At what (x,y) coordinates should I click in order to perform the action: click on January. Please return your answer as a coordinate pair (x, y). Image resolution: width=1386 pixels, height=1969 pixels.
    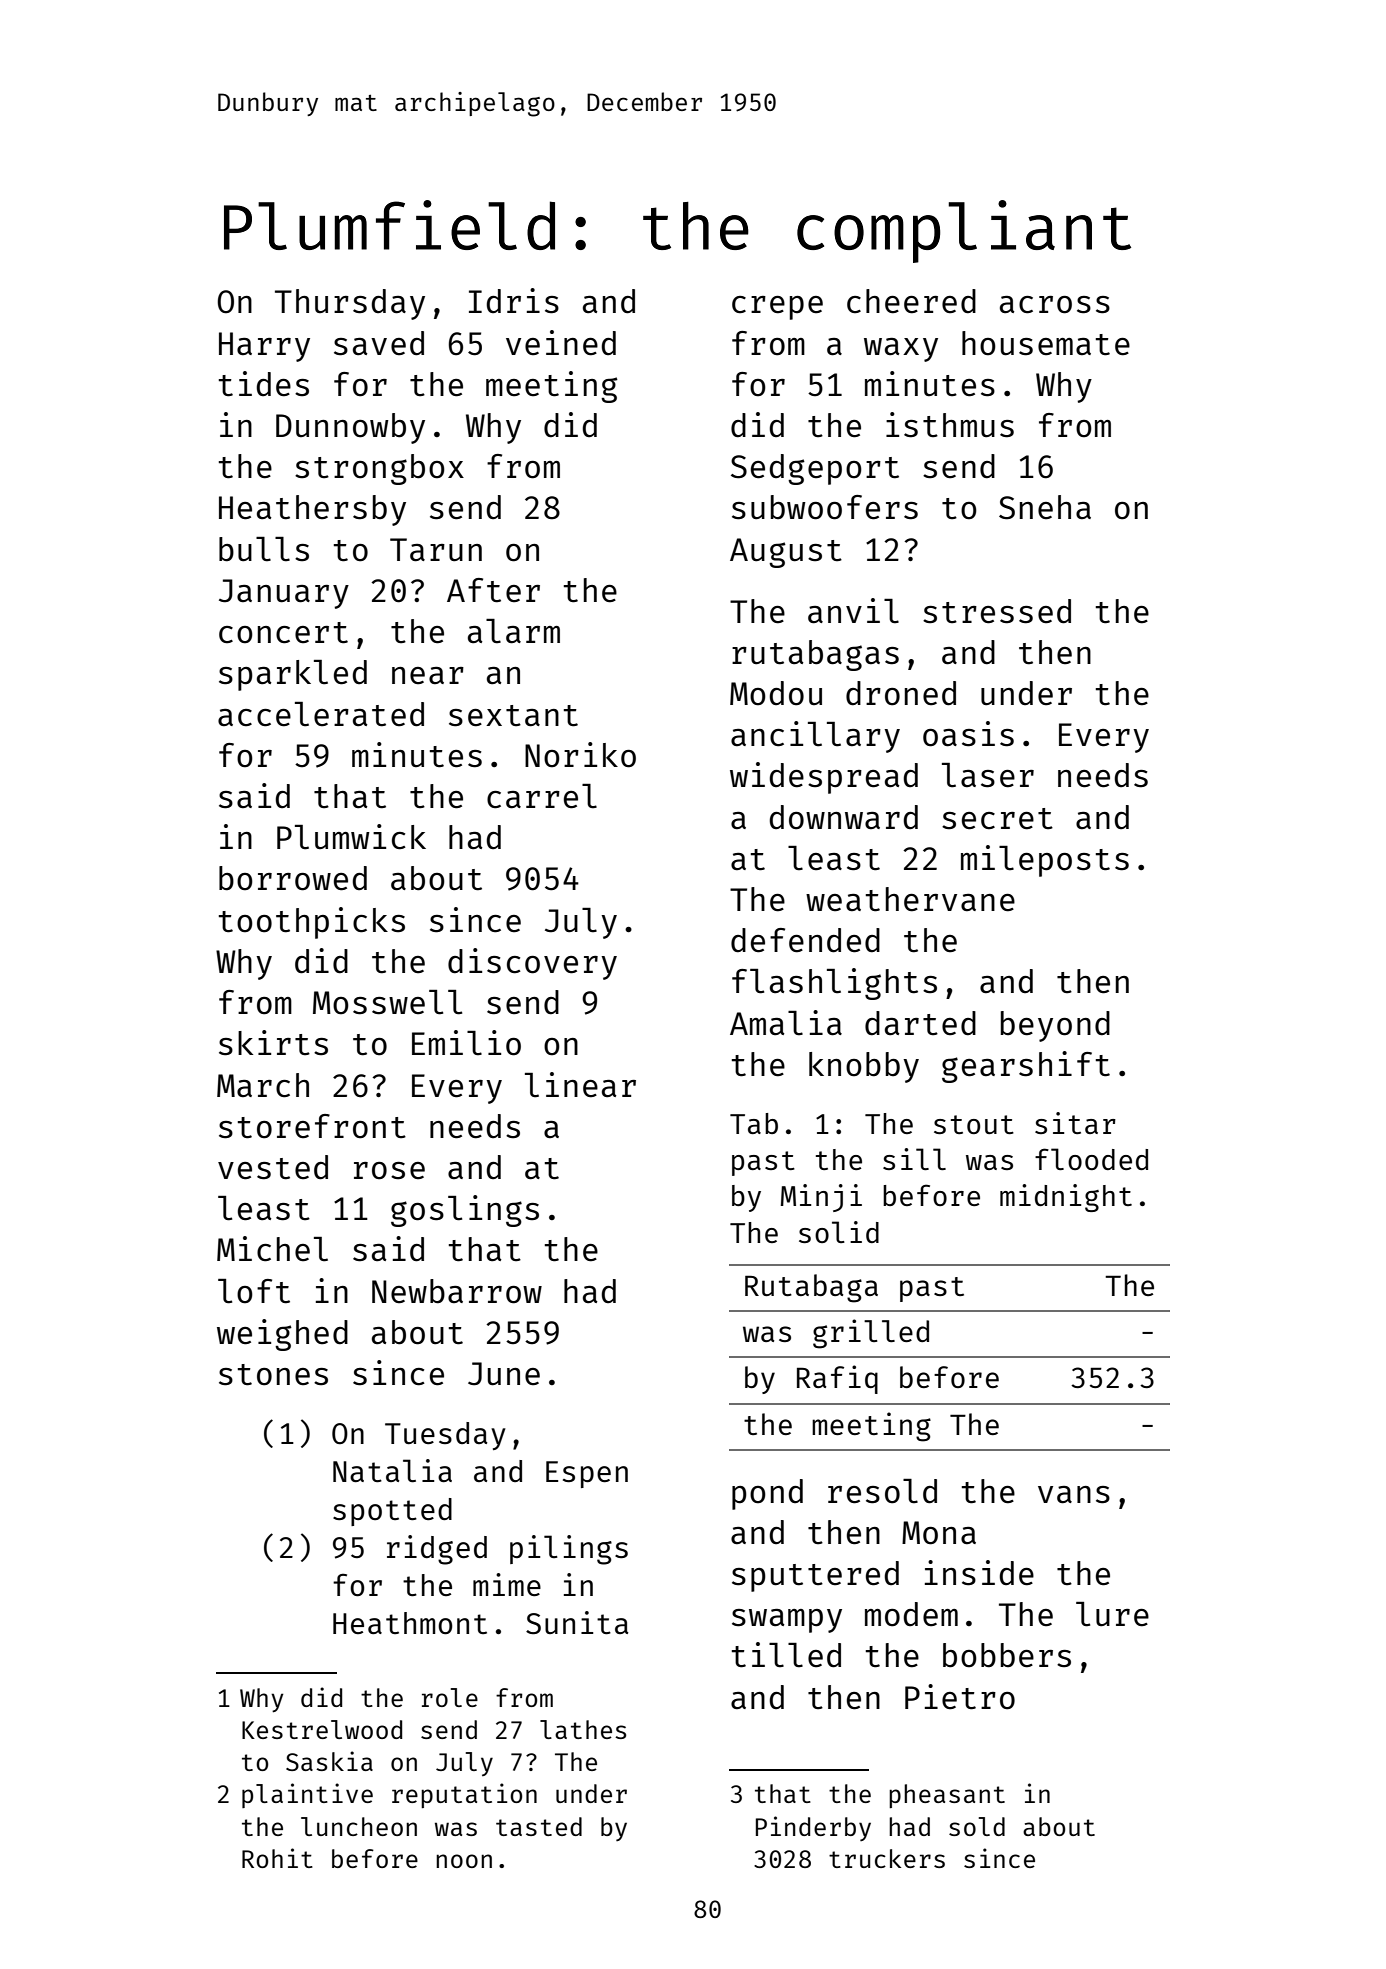
    Looking at the image, I should click on (284, 594).
